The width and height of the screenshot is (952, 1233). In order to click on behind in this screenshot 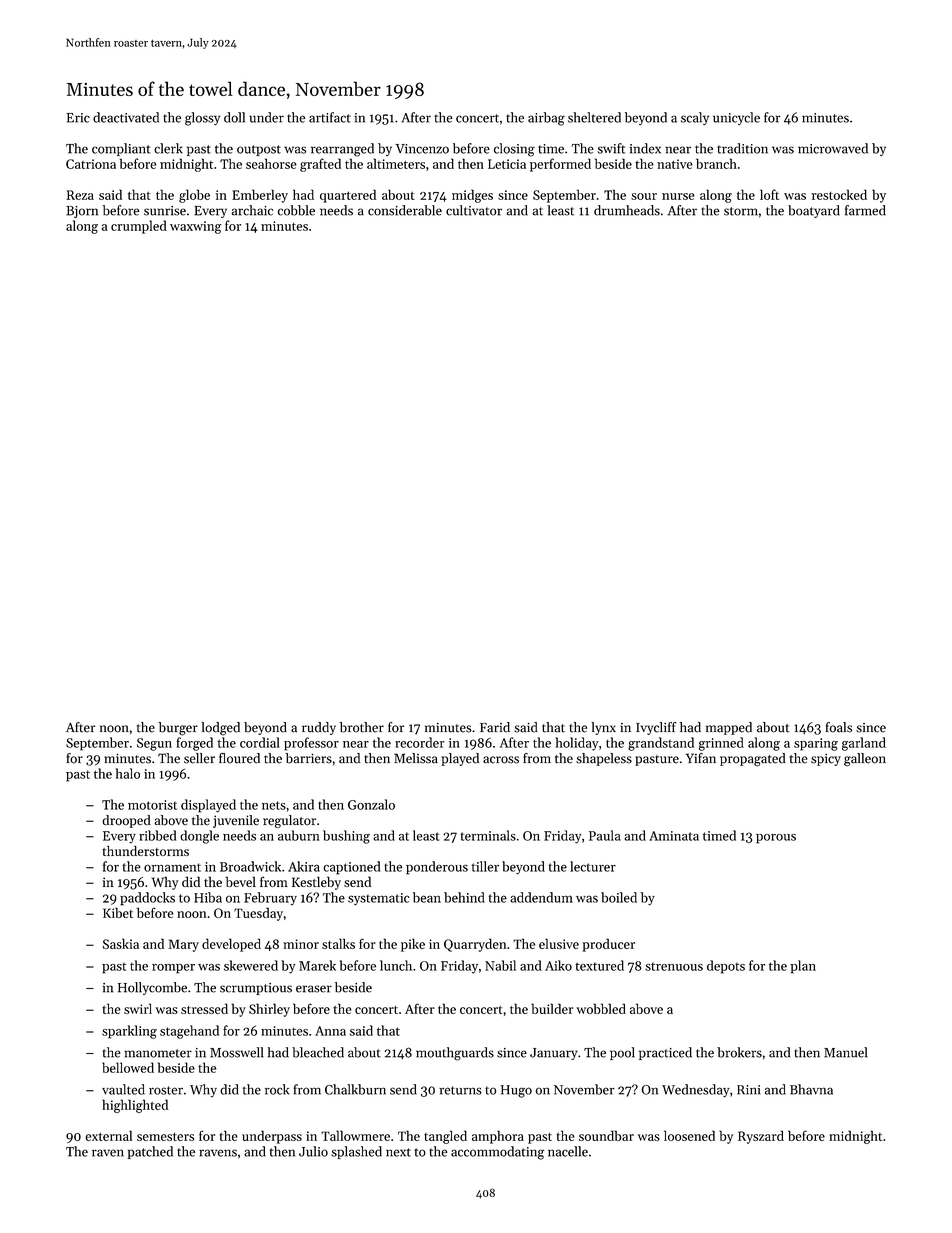, I will do `click(464, 897)`.
